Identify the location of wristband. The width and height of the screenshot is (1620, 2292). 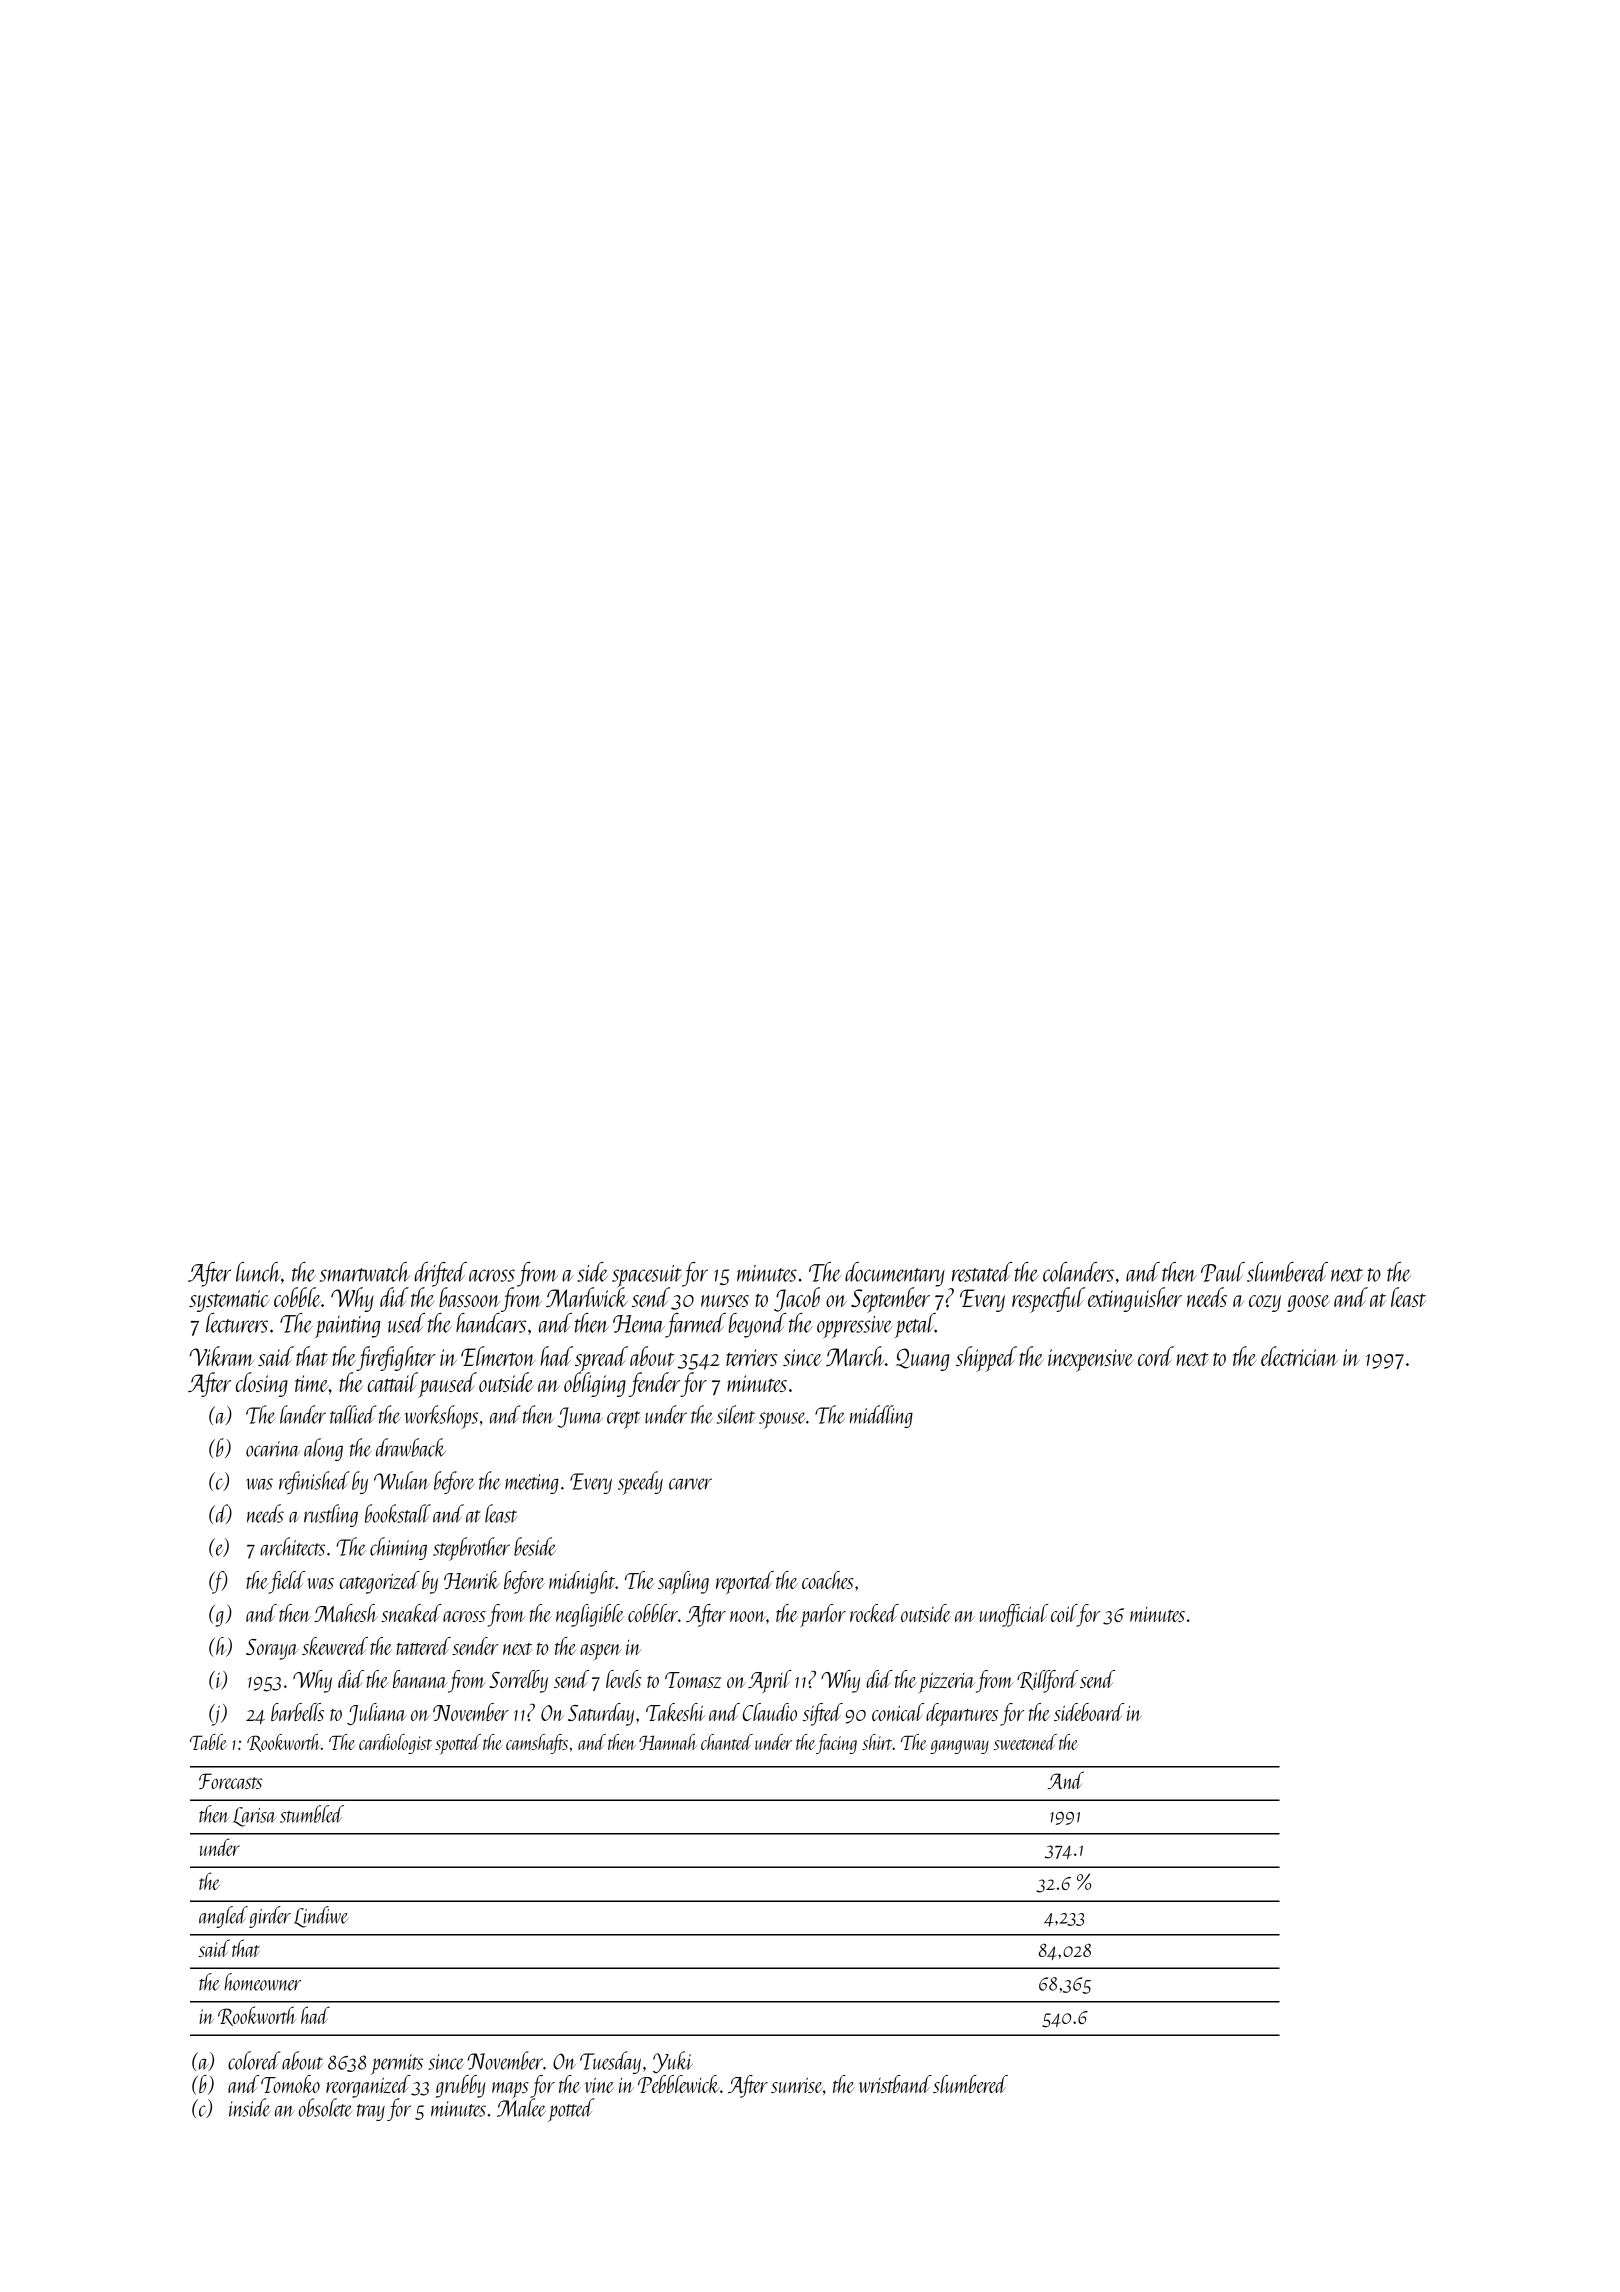
(895, 2084).
